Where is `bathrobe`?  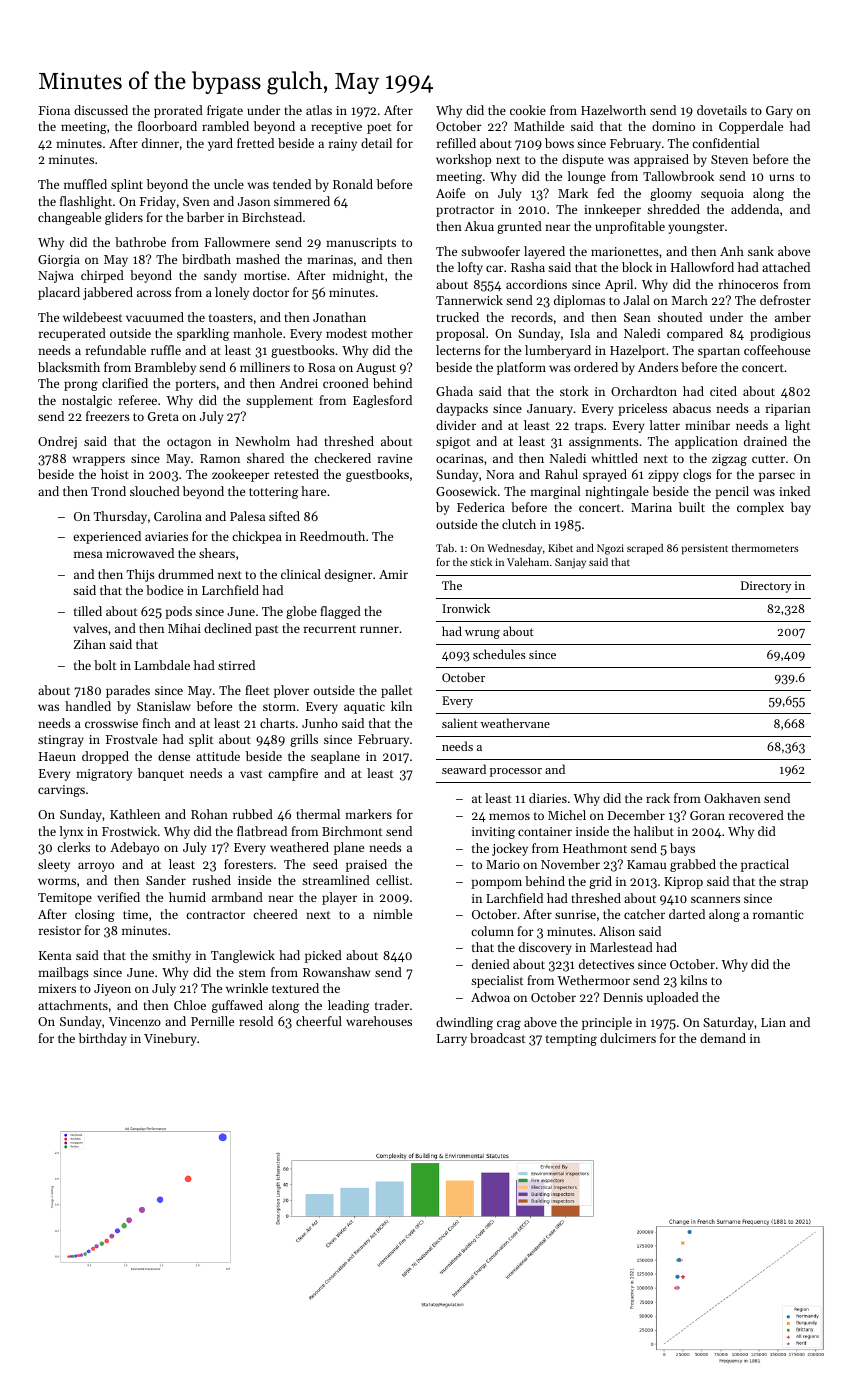 bathrobe is located at coordinates (140, 242).
